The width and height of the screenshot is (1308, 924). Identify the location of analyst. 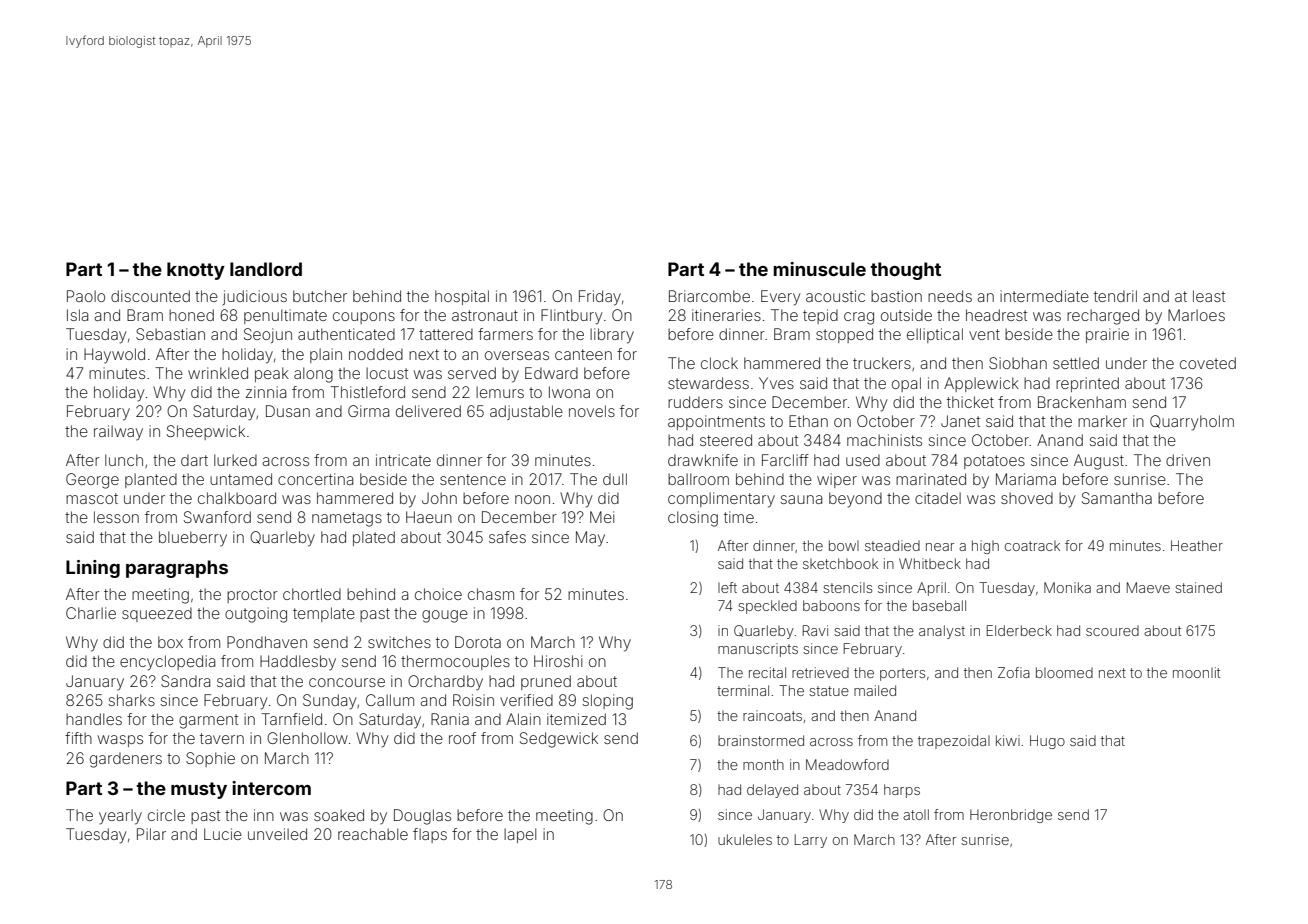
(942, 632).
